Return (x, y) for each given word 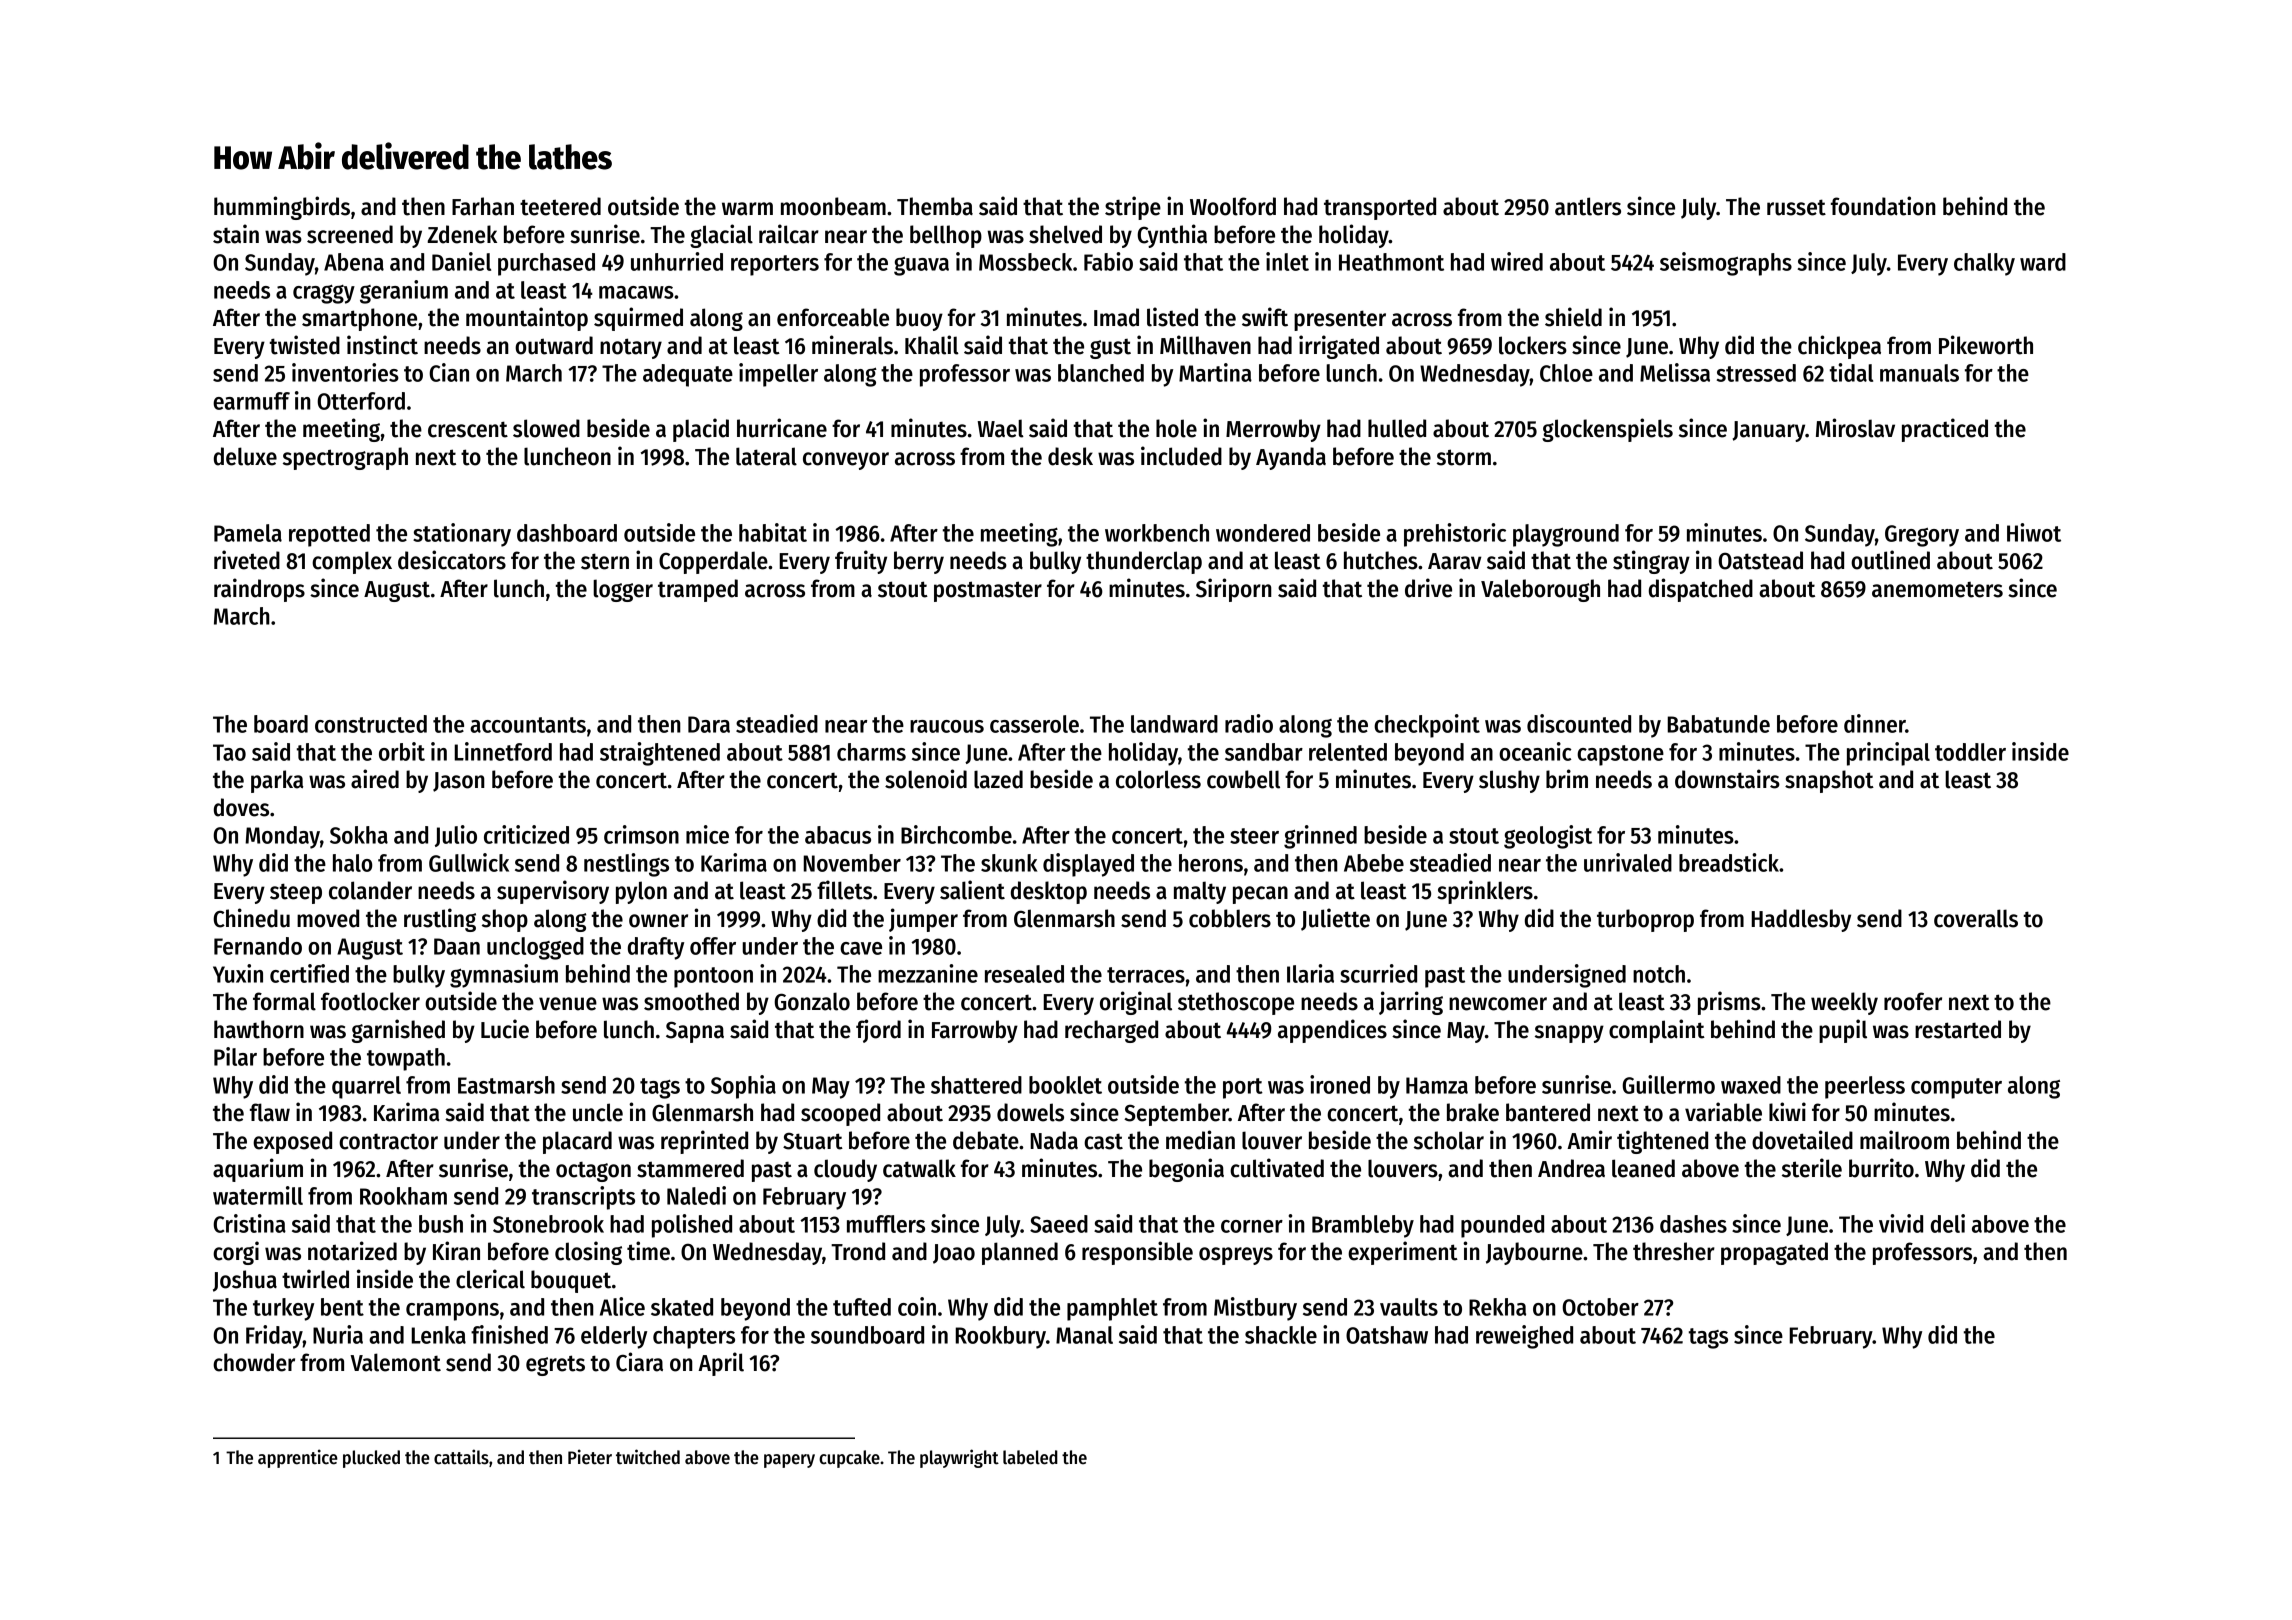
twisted (305, 345)
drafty (656, 948)
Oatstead (1760, 560)
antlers (1588, 206)
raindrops (259, 590)
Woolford (1233, 206)
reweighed (1524, 1337)
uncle (598, 1112)
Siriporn (1234, 590)
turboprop (1645, 920)
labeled (1030, 1457)
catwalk (919, 1168)
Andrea (1571, 1168)
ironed (1340, 1084)
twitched (648, 1457)
